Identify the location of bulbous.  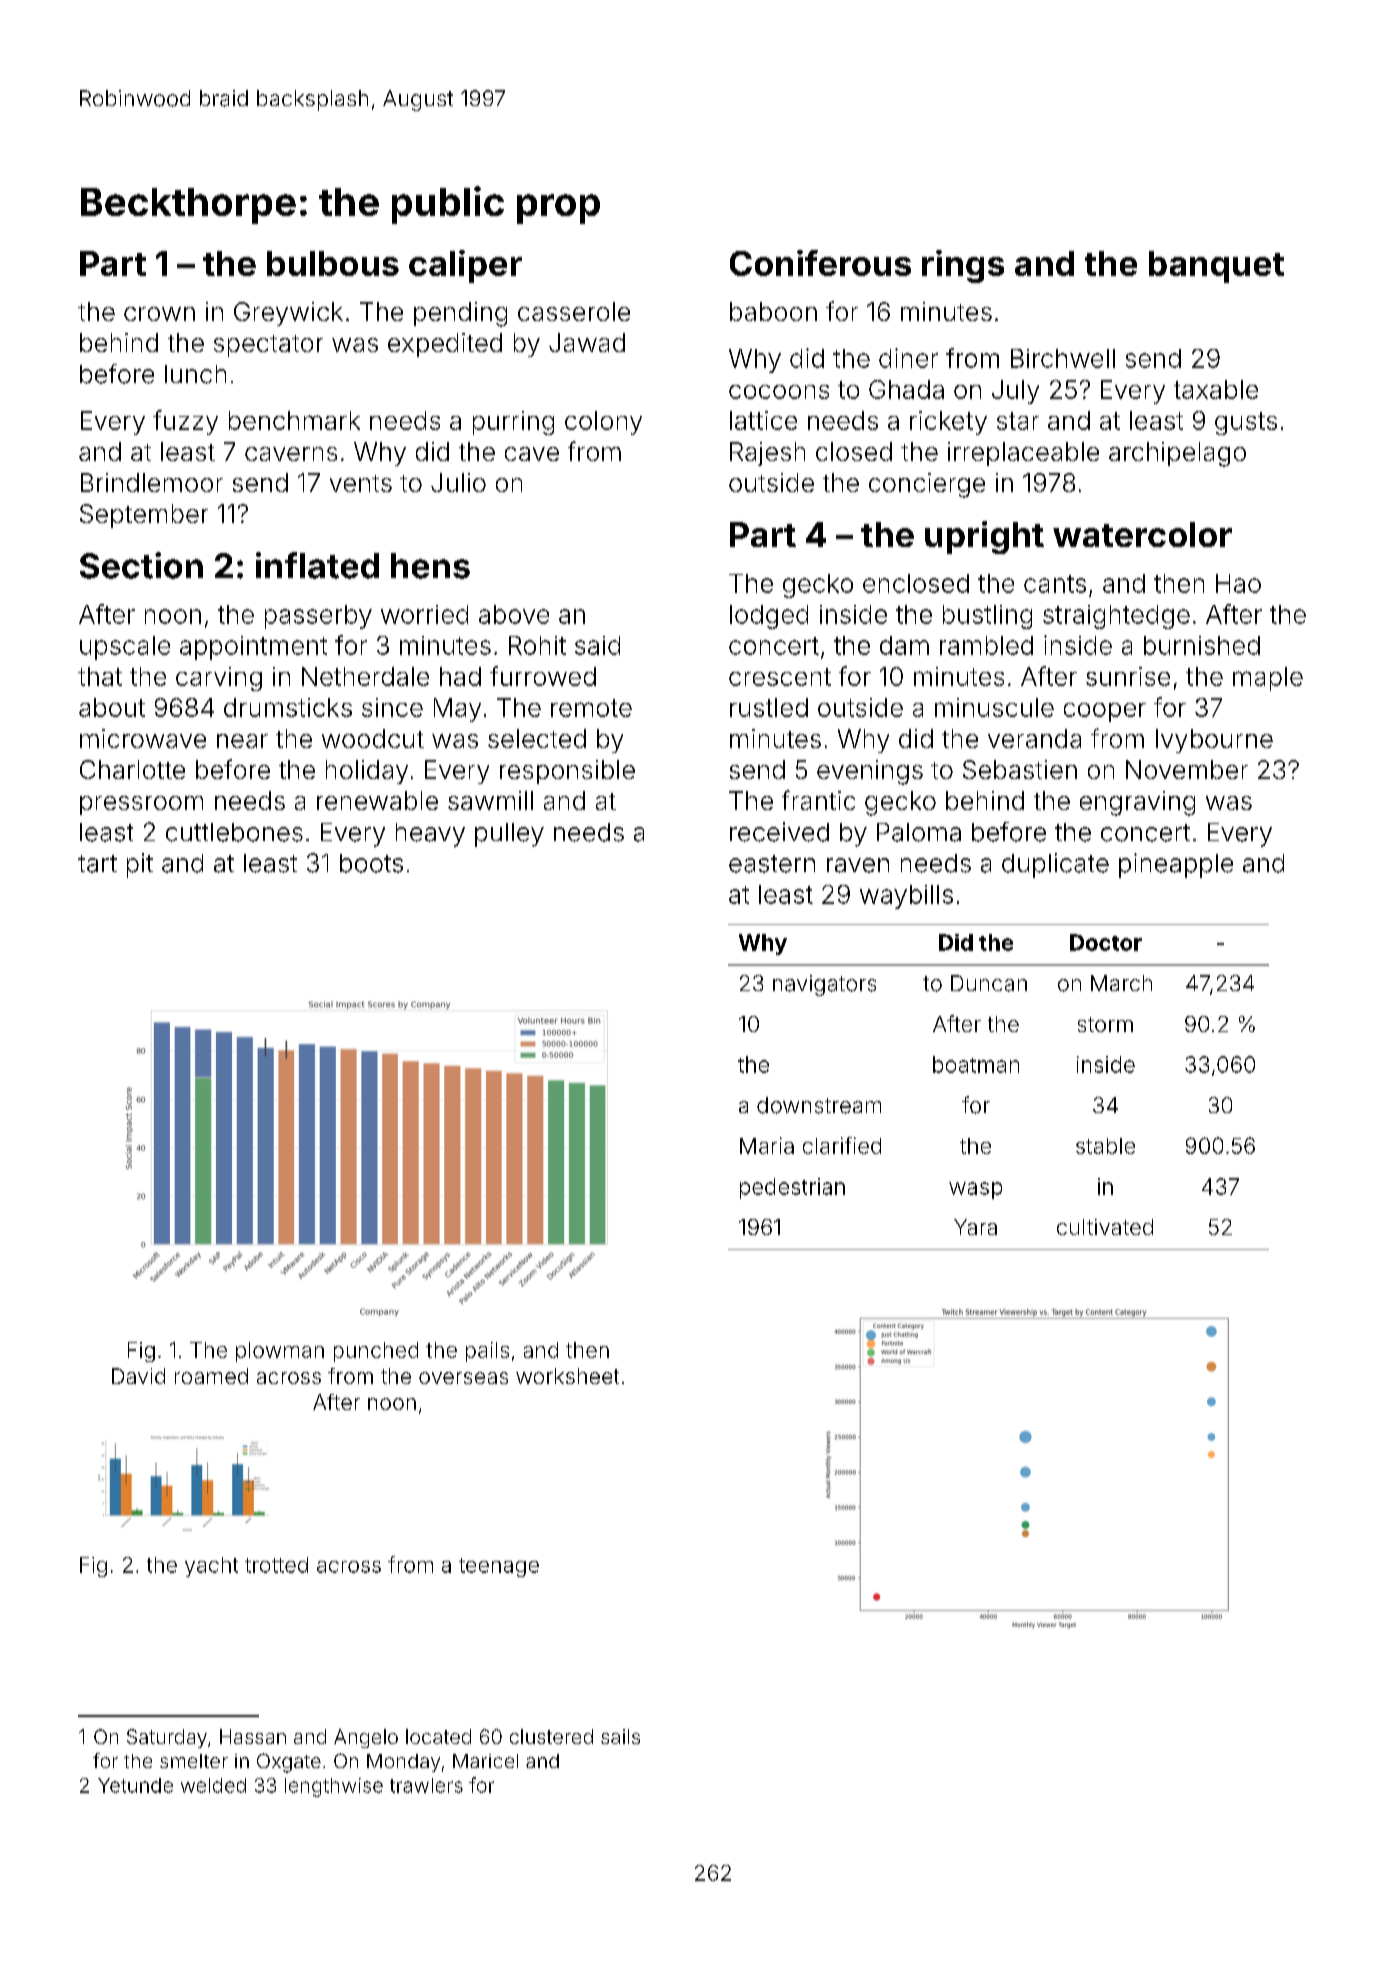
(333, 263).
